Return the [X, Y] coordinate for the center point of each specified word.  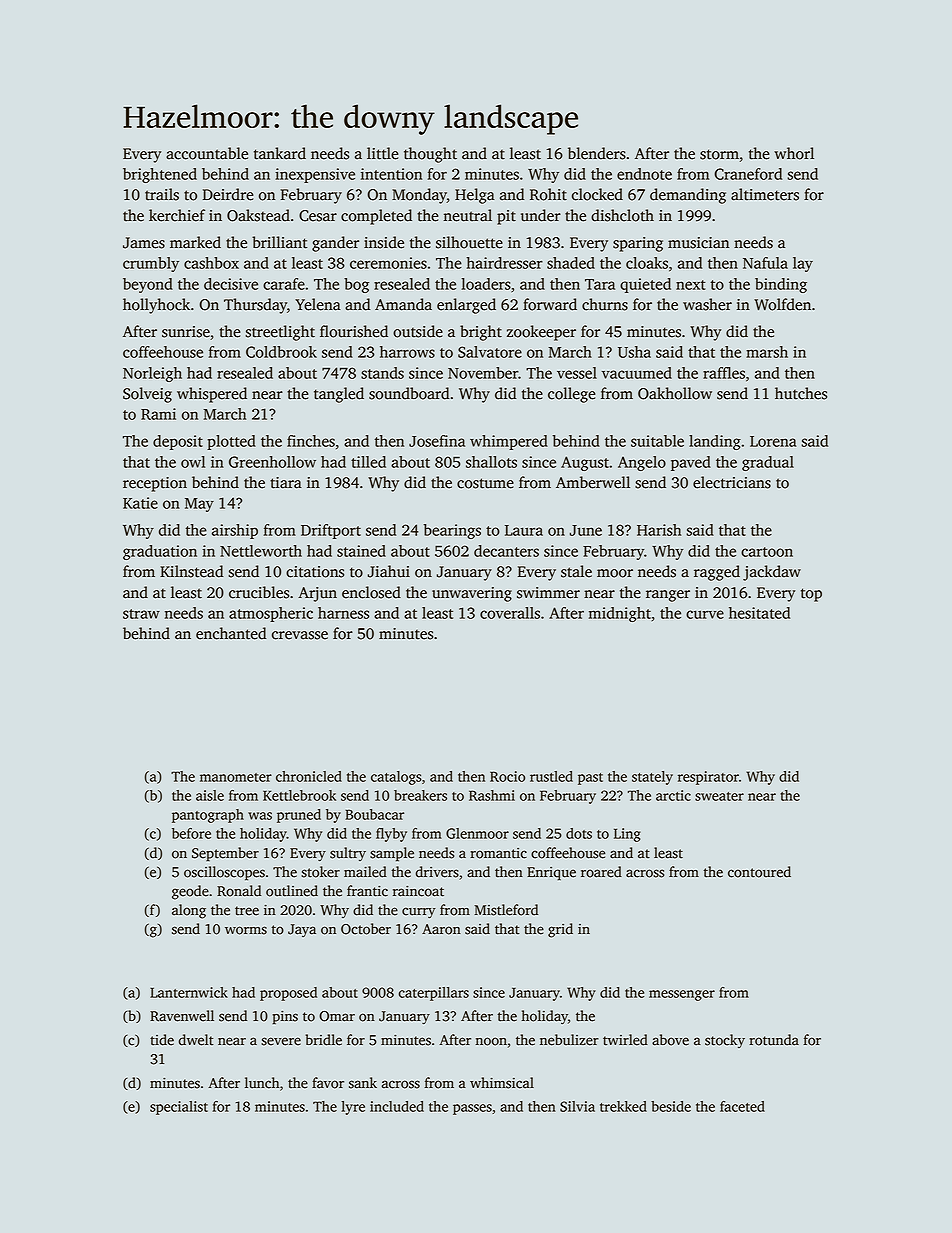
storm [719, 154]
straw [141, 614]
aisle [210, 795]
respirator [708, 778]
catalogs [396, 778]
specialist [179, 1108]
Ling [627, 835]
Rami [158, 414]
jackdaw [772, 573]
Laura [524, 530]
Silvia [577, 1106]
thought [430, 155]
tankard [280, 153]
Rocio [507, 776]
